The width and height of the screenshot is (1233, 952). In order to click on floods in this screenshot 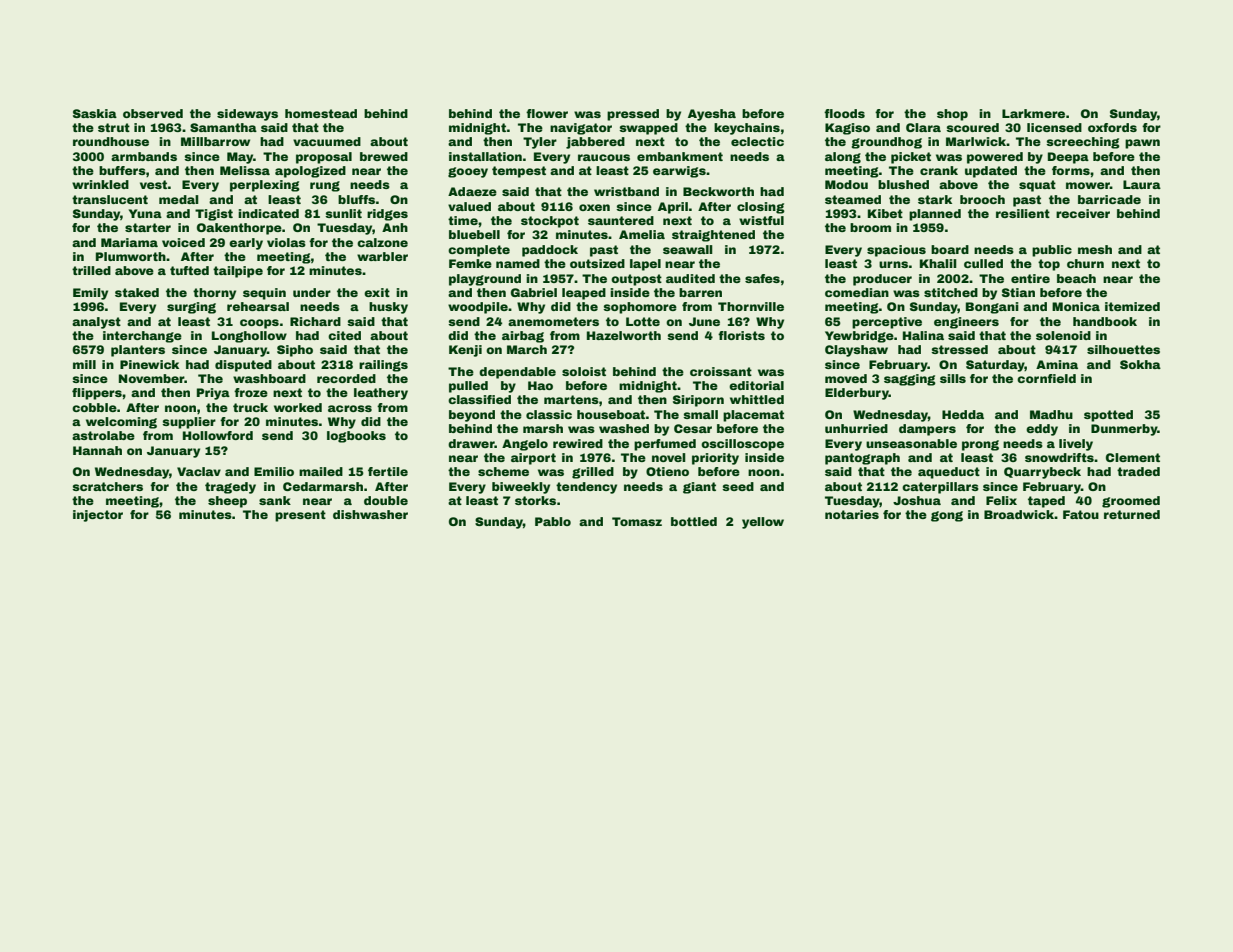, I will do `click(844, 113)`.
